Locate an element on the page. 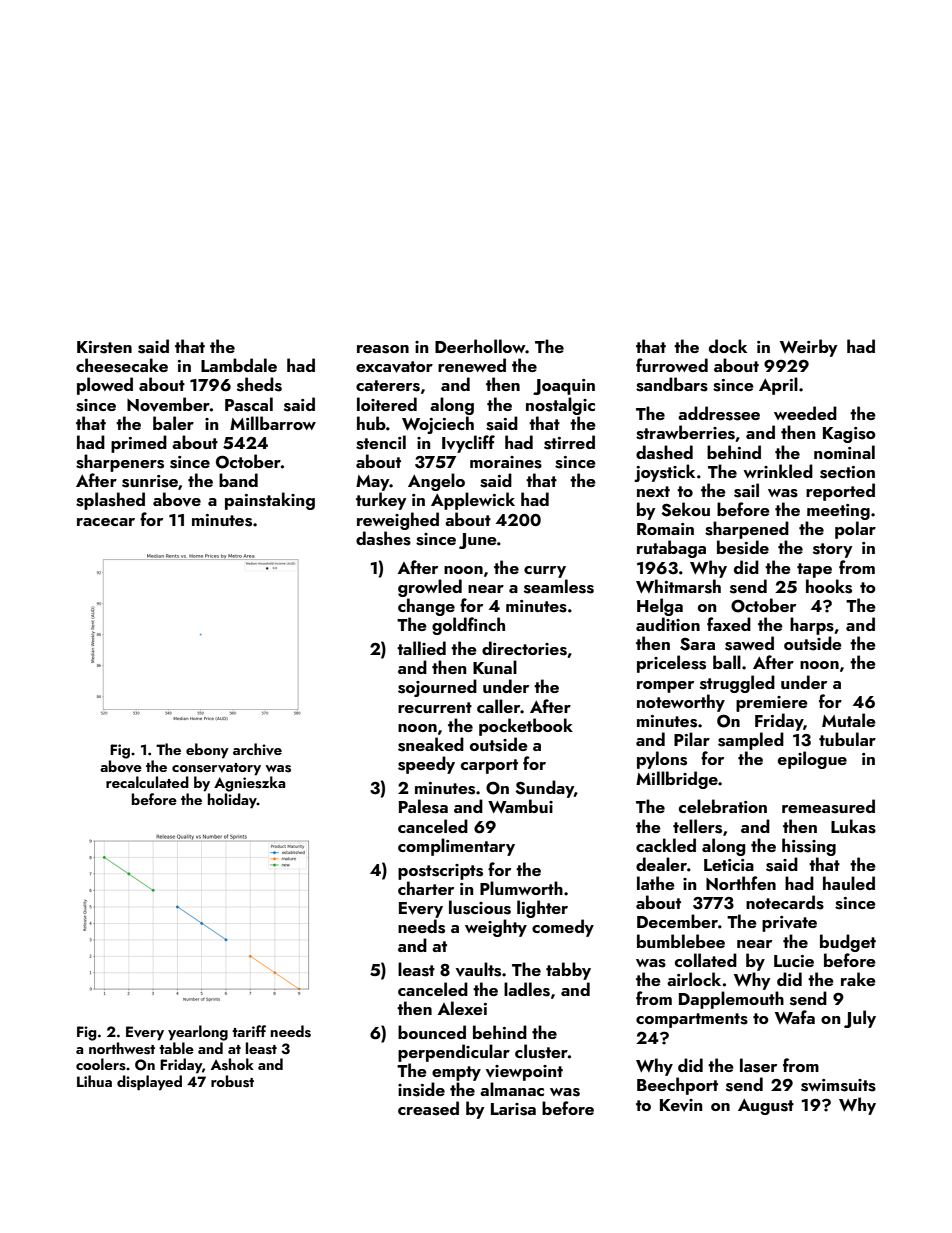 This image has height=1233, width=952. struggled is located at coordinates (737, 684).
